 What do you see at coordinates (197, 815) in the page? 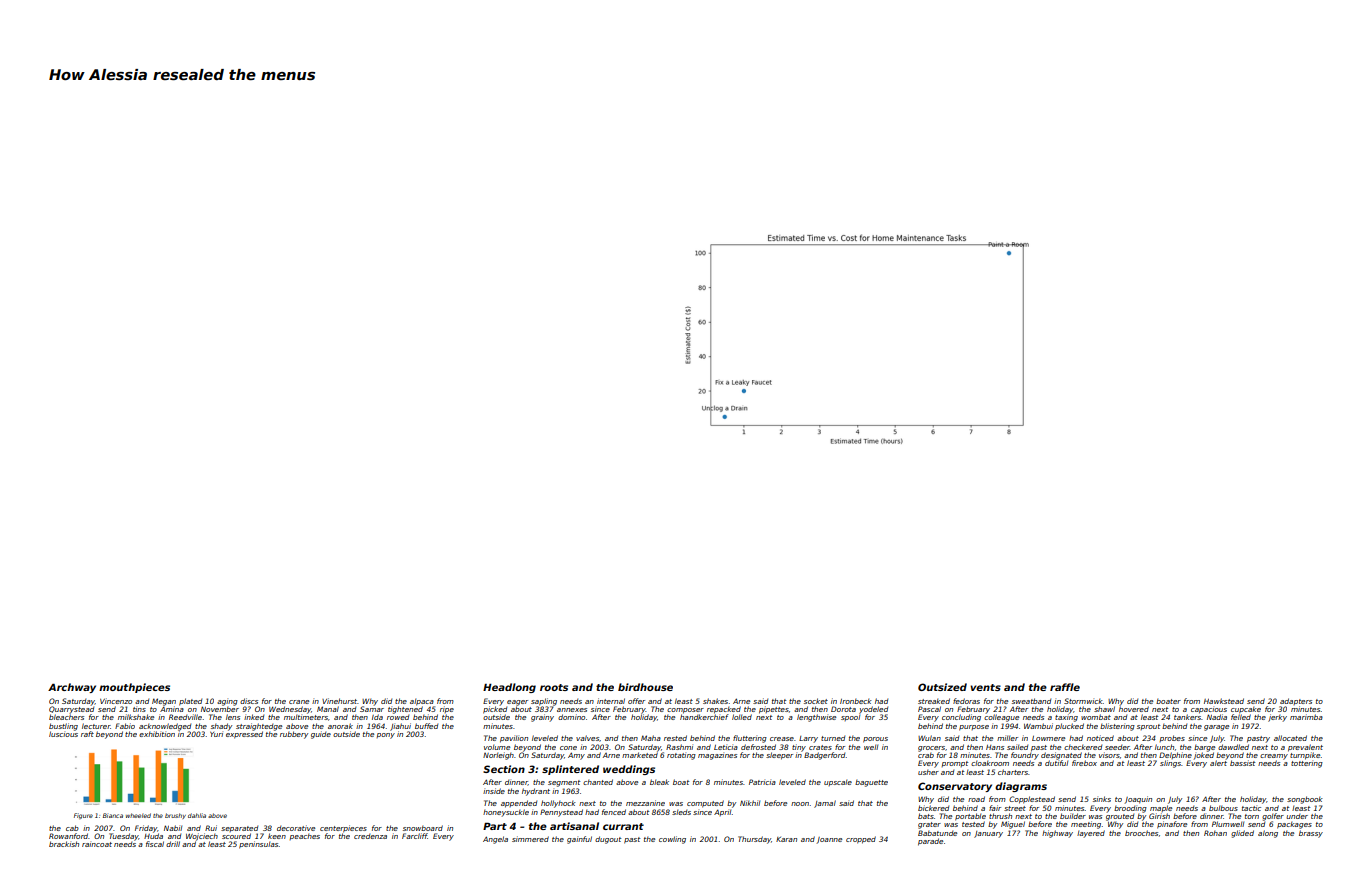
I see `dahlia` at bounding box center [197, 815].
